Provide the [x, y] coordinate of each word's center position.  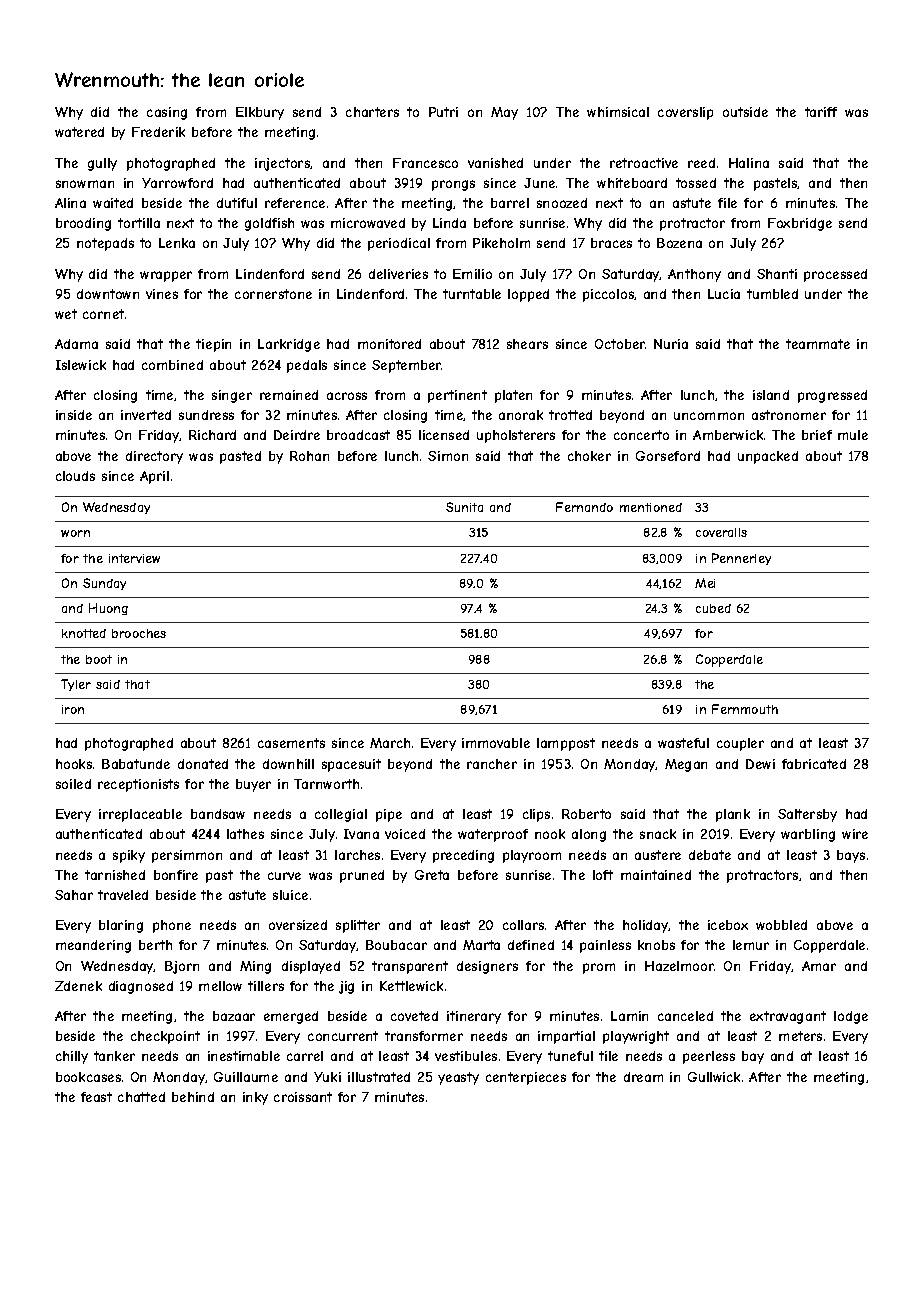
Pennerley [741, 559]
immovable [496, 743]
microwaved [368, 223]
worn [75, 533]
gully [102, 164]
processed [835, 275]
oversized [298, 925]
